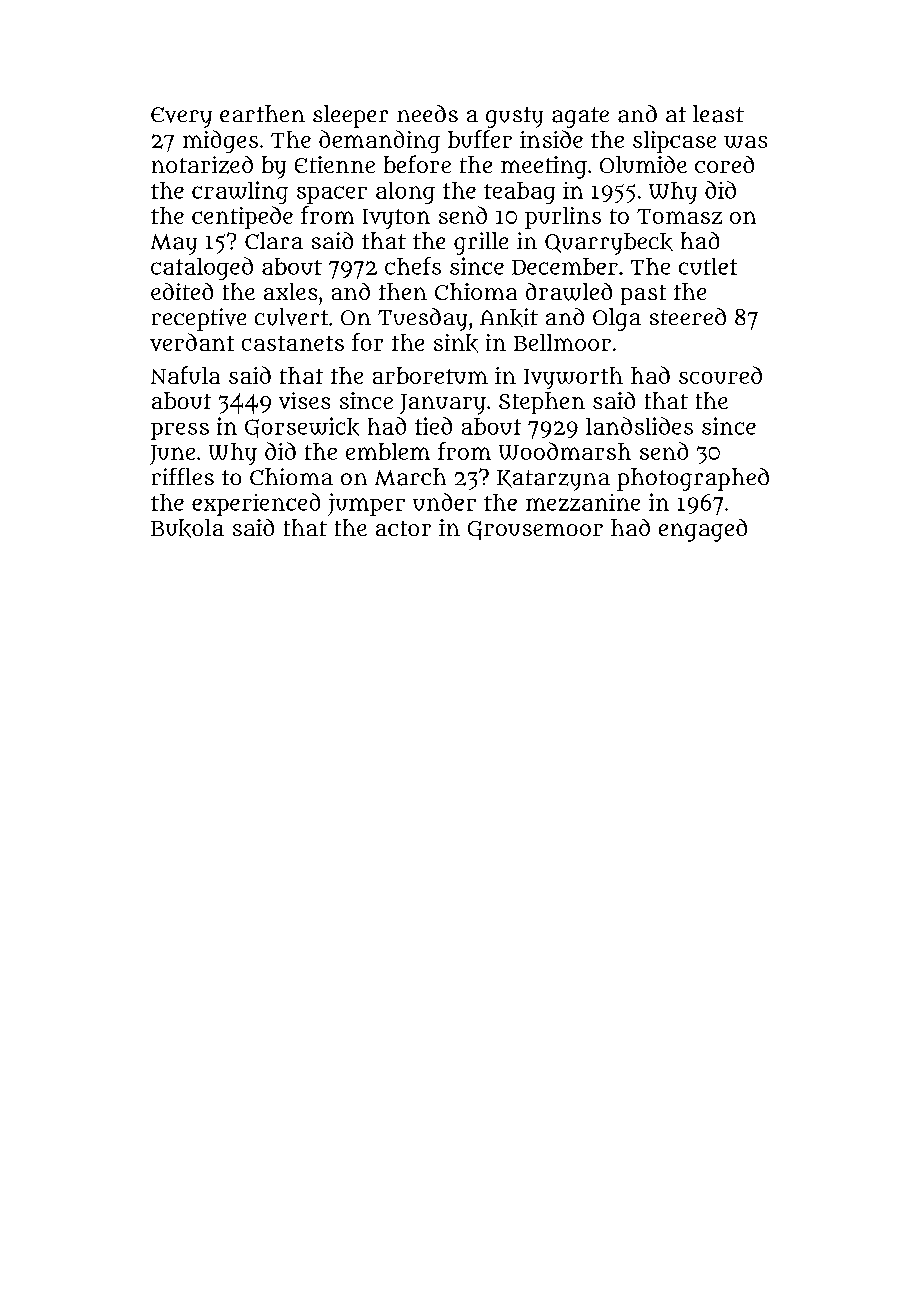 This document has height=1311, width=924. Describe the element at coordinates (242, 217) in the document. I see `centipede` at that location.
